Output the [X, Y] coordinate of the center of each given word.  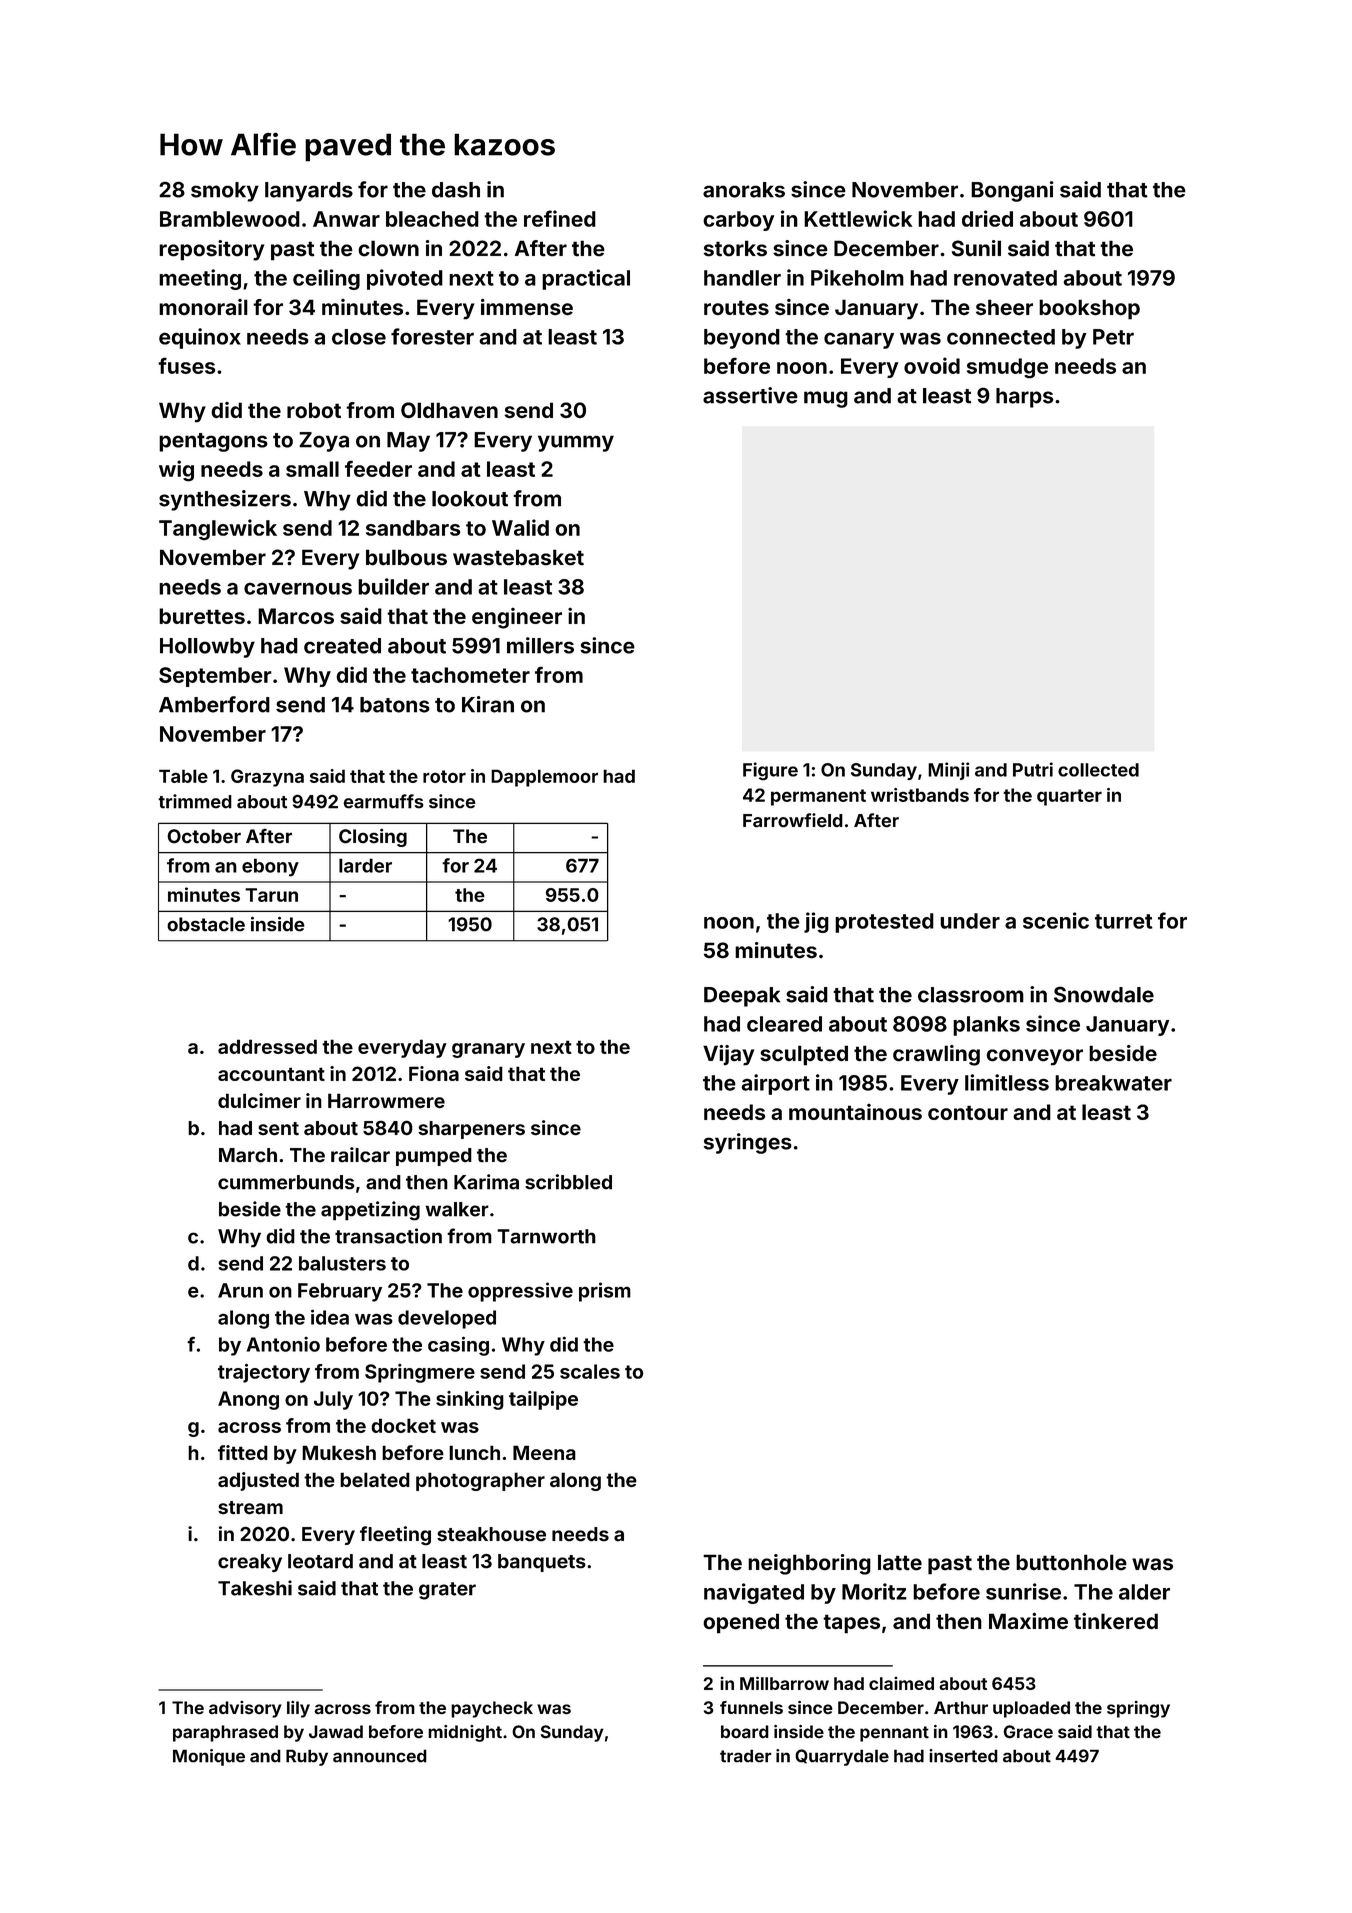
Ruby [307, 1757]
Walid [520, 527]
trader [746, 1756]
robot [314, 410]
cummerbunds [286, 1182]
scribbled [568, 1182]
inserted [963, 1756]
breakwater [1113, 1083]
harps [1025, 398]
